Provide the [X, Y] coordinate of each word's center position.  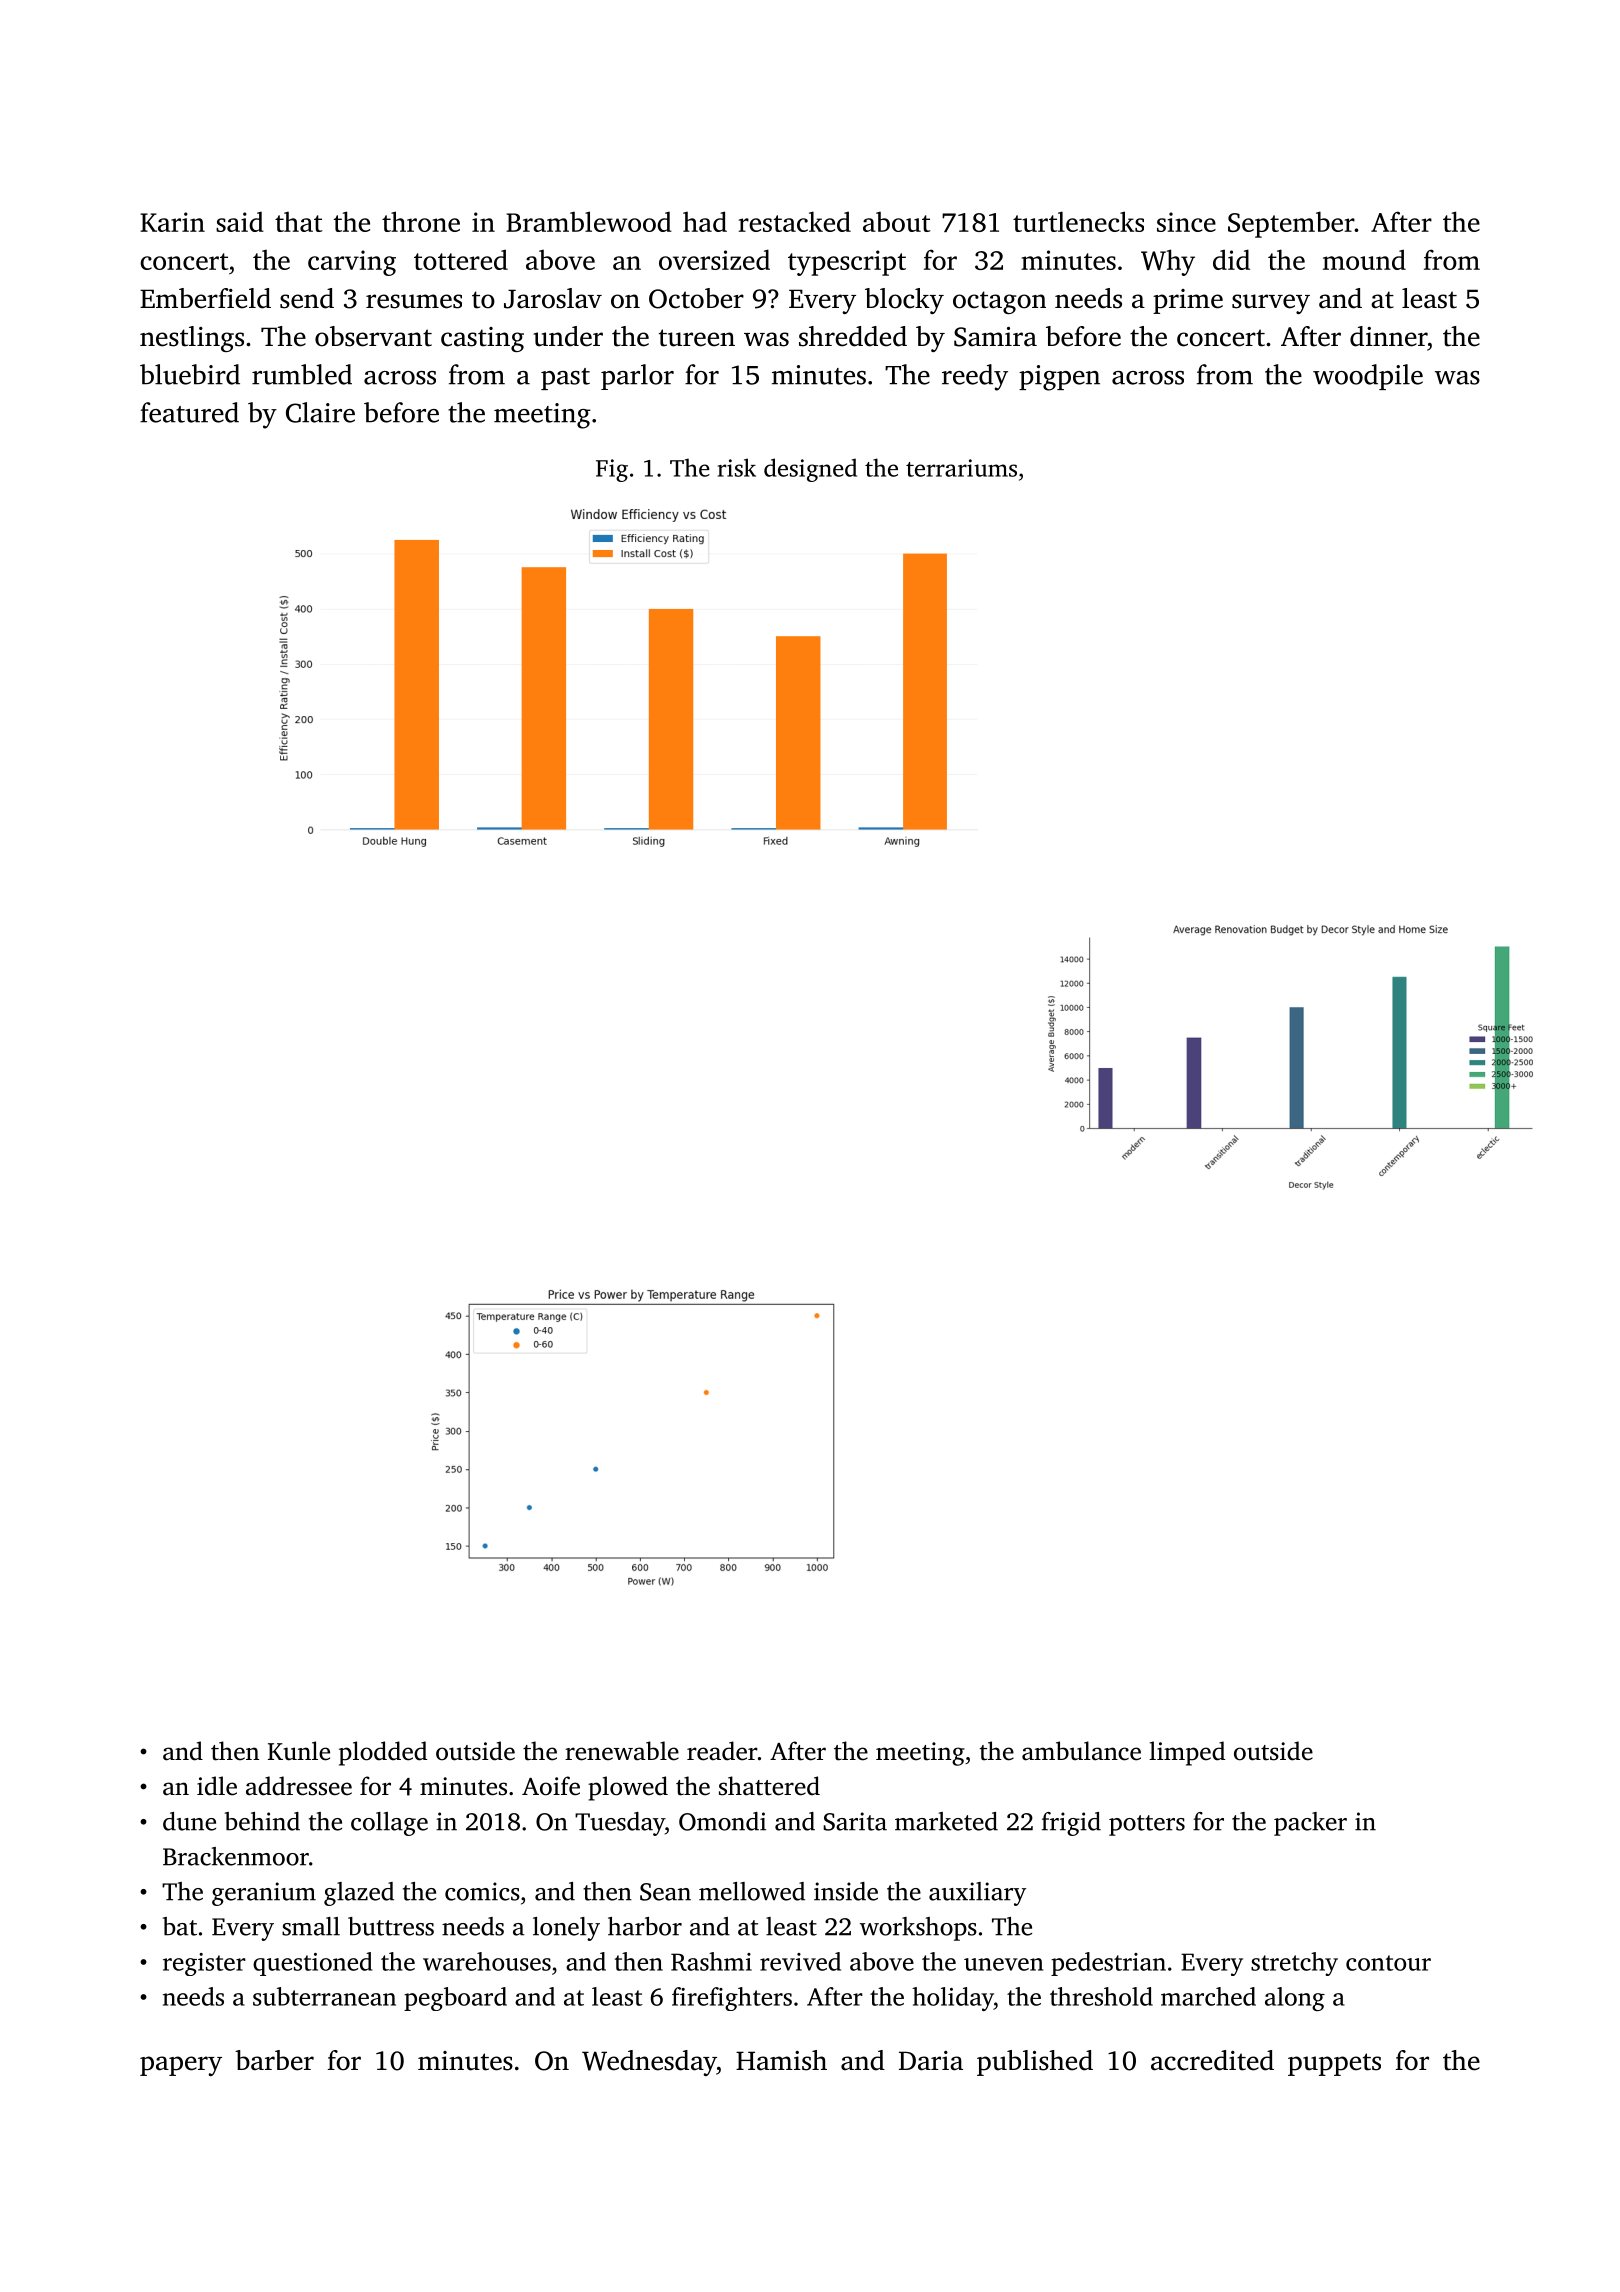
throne [421, 221]
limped [1187, 1753]
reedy [975, 377]
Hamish [781, 2060]
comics [482, 1891]
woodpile [1368, 377]
